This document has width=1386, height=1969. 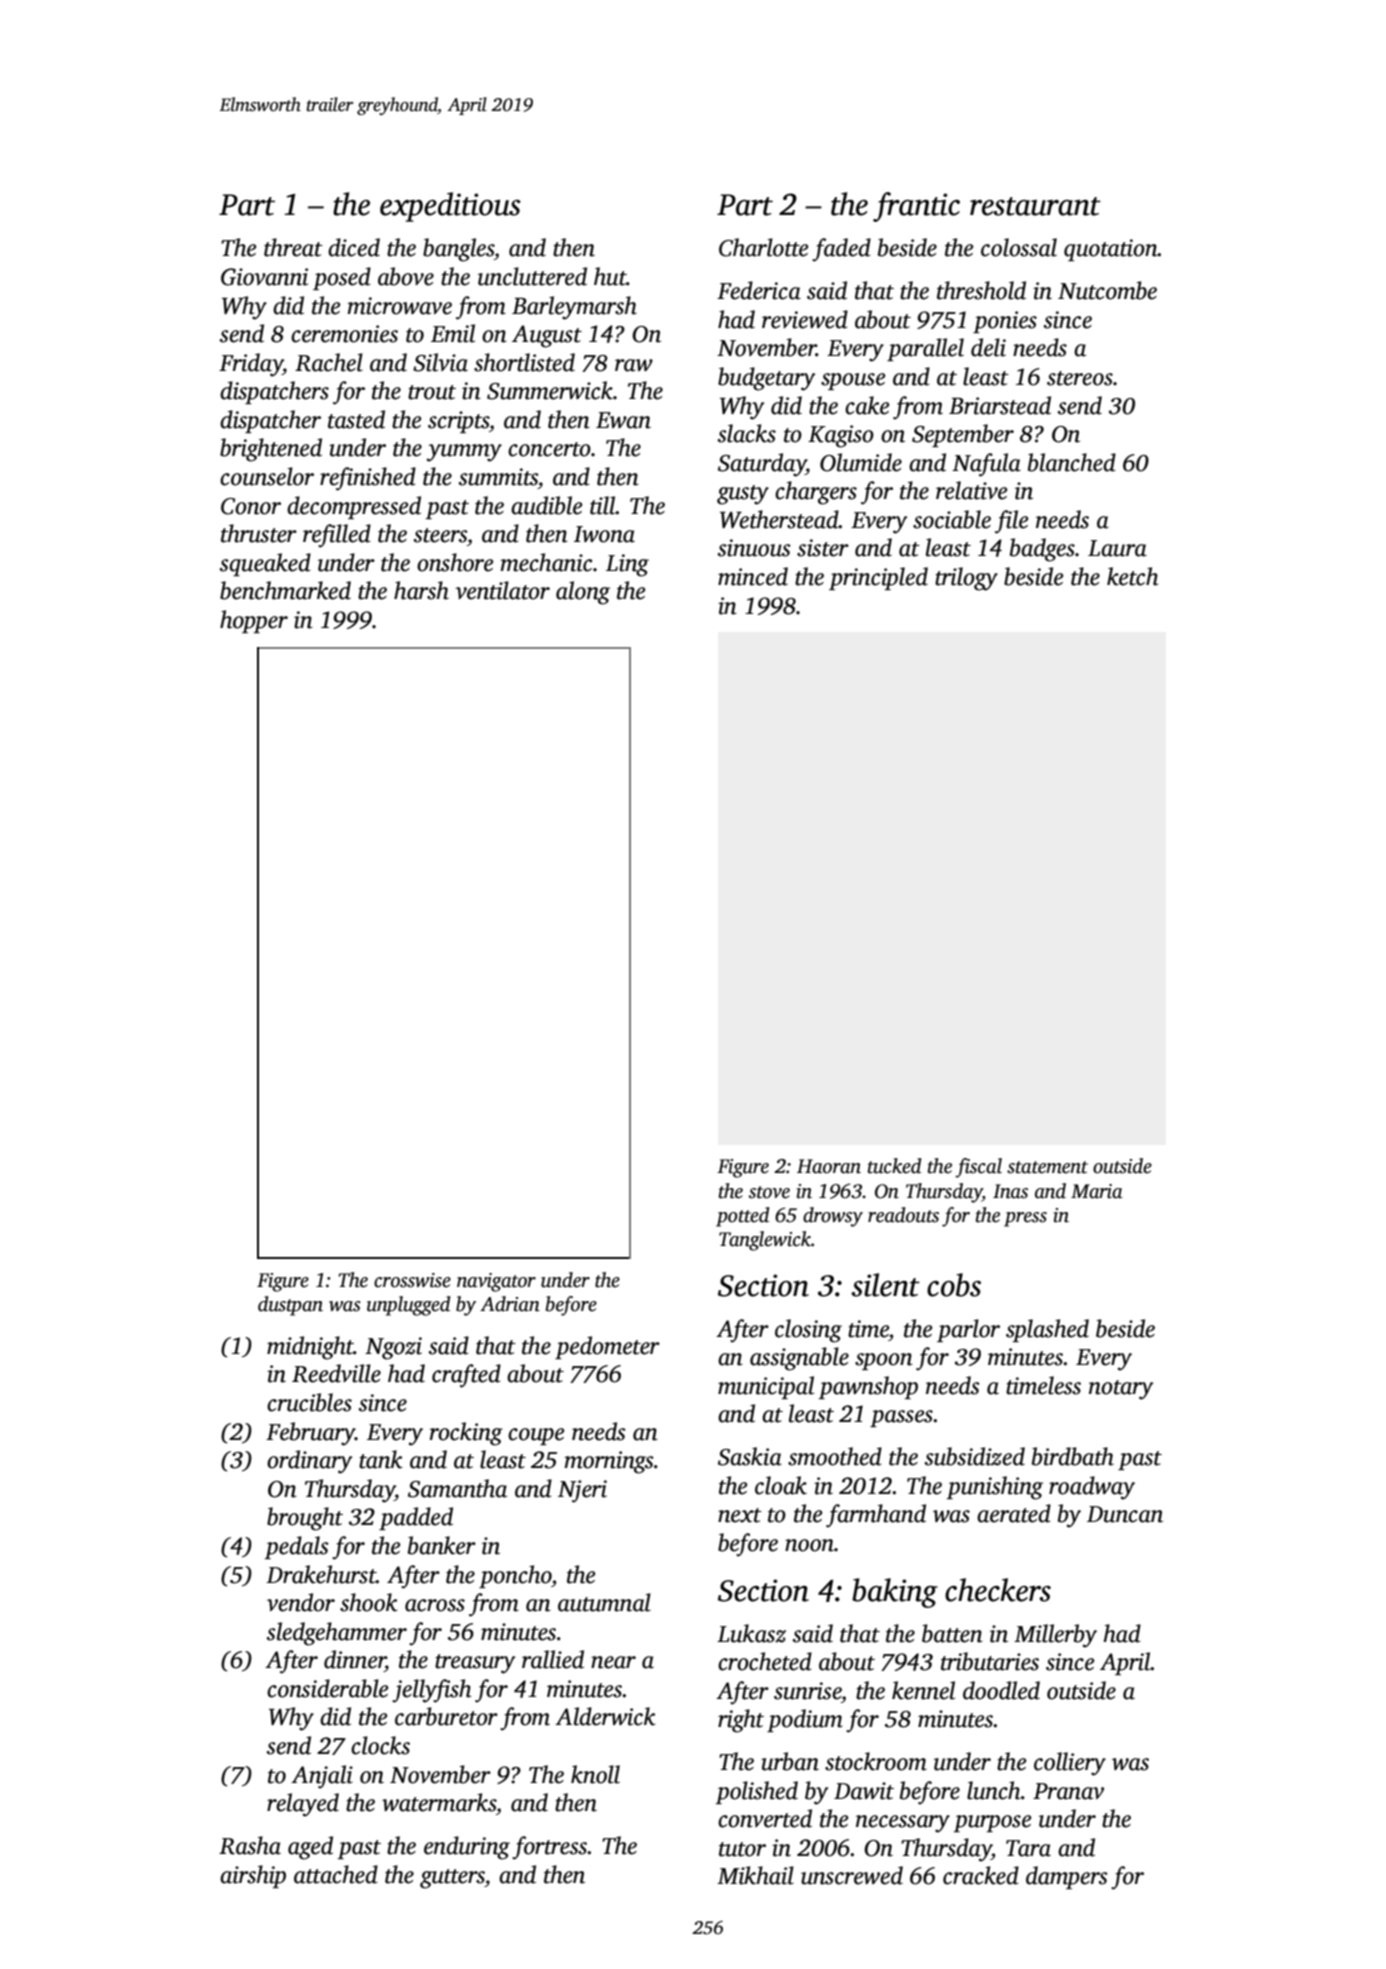 What do you see at coordinates (1080, 378) in the document?
I see `stereos` at bounding box center [1080, 378].
